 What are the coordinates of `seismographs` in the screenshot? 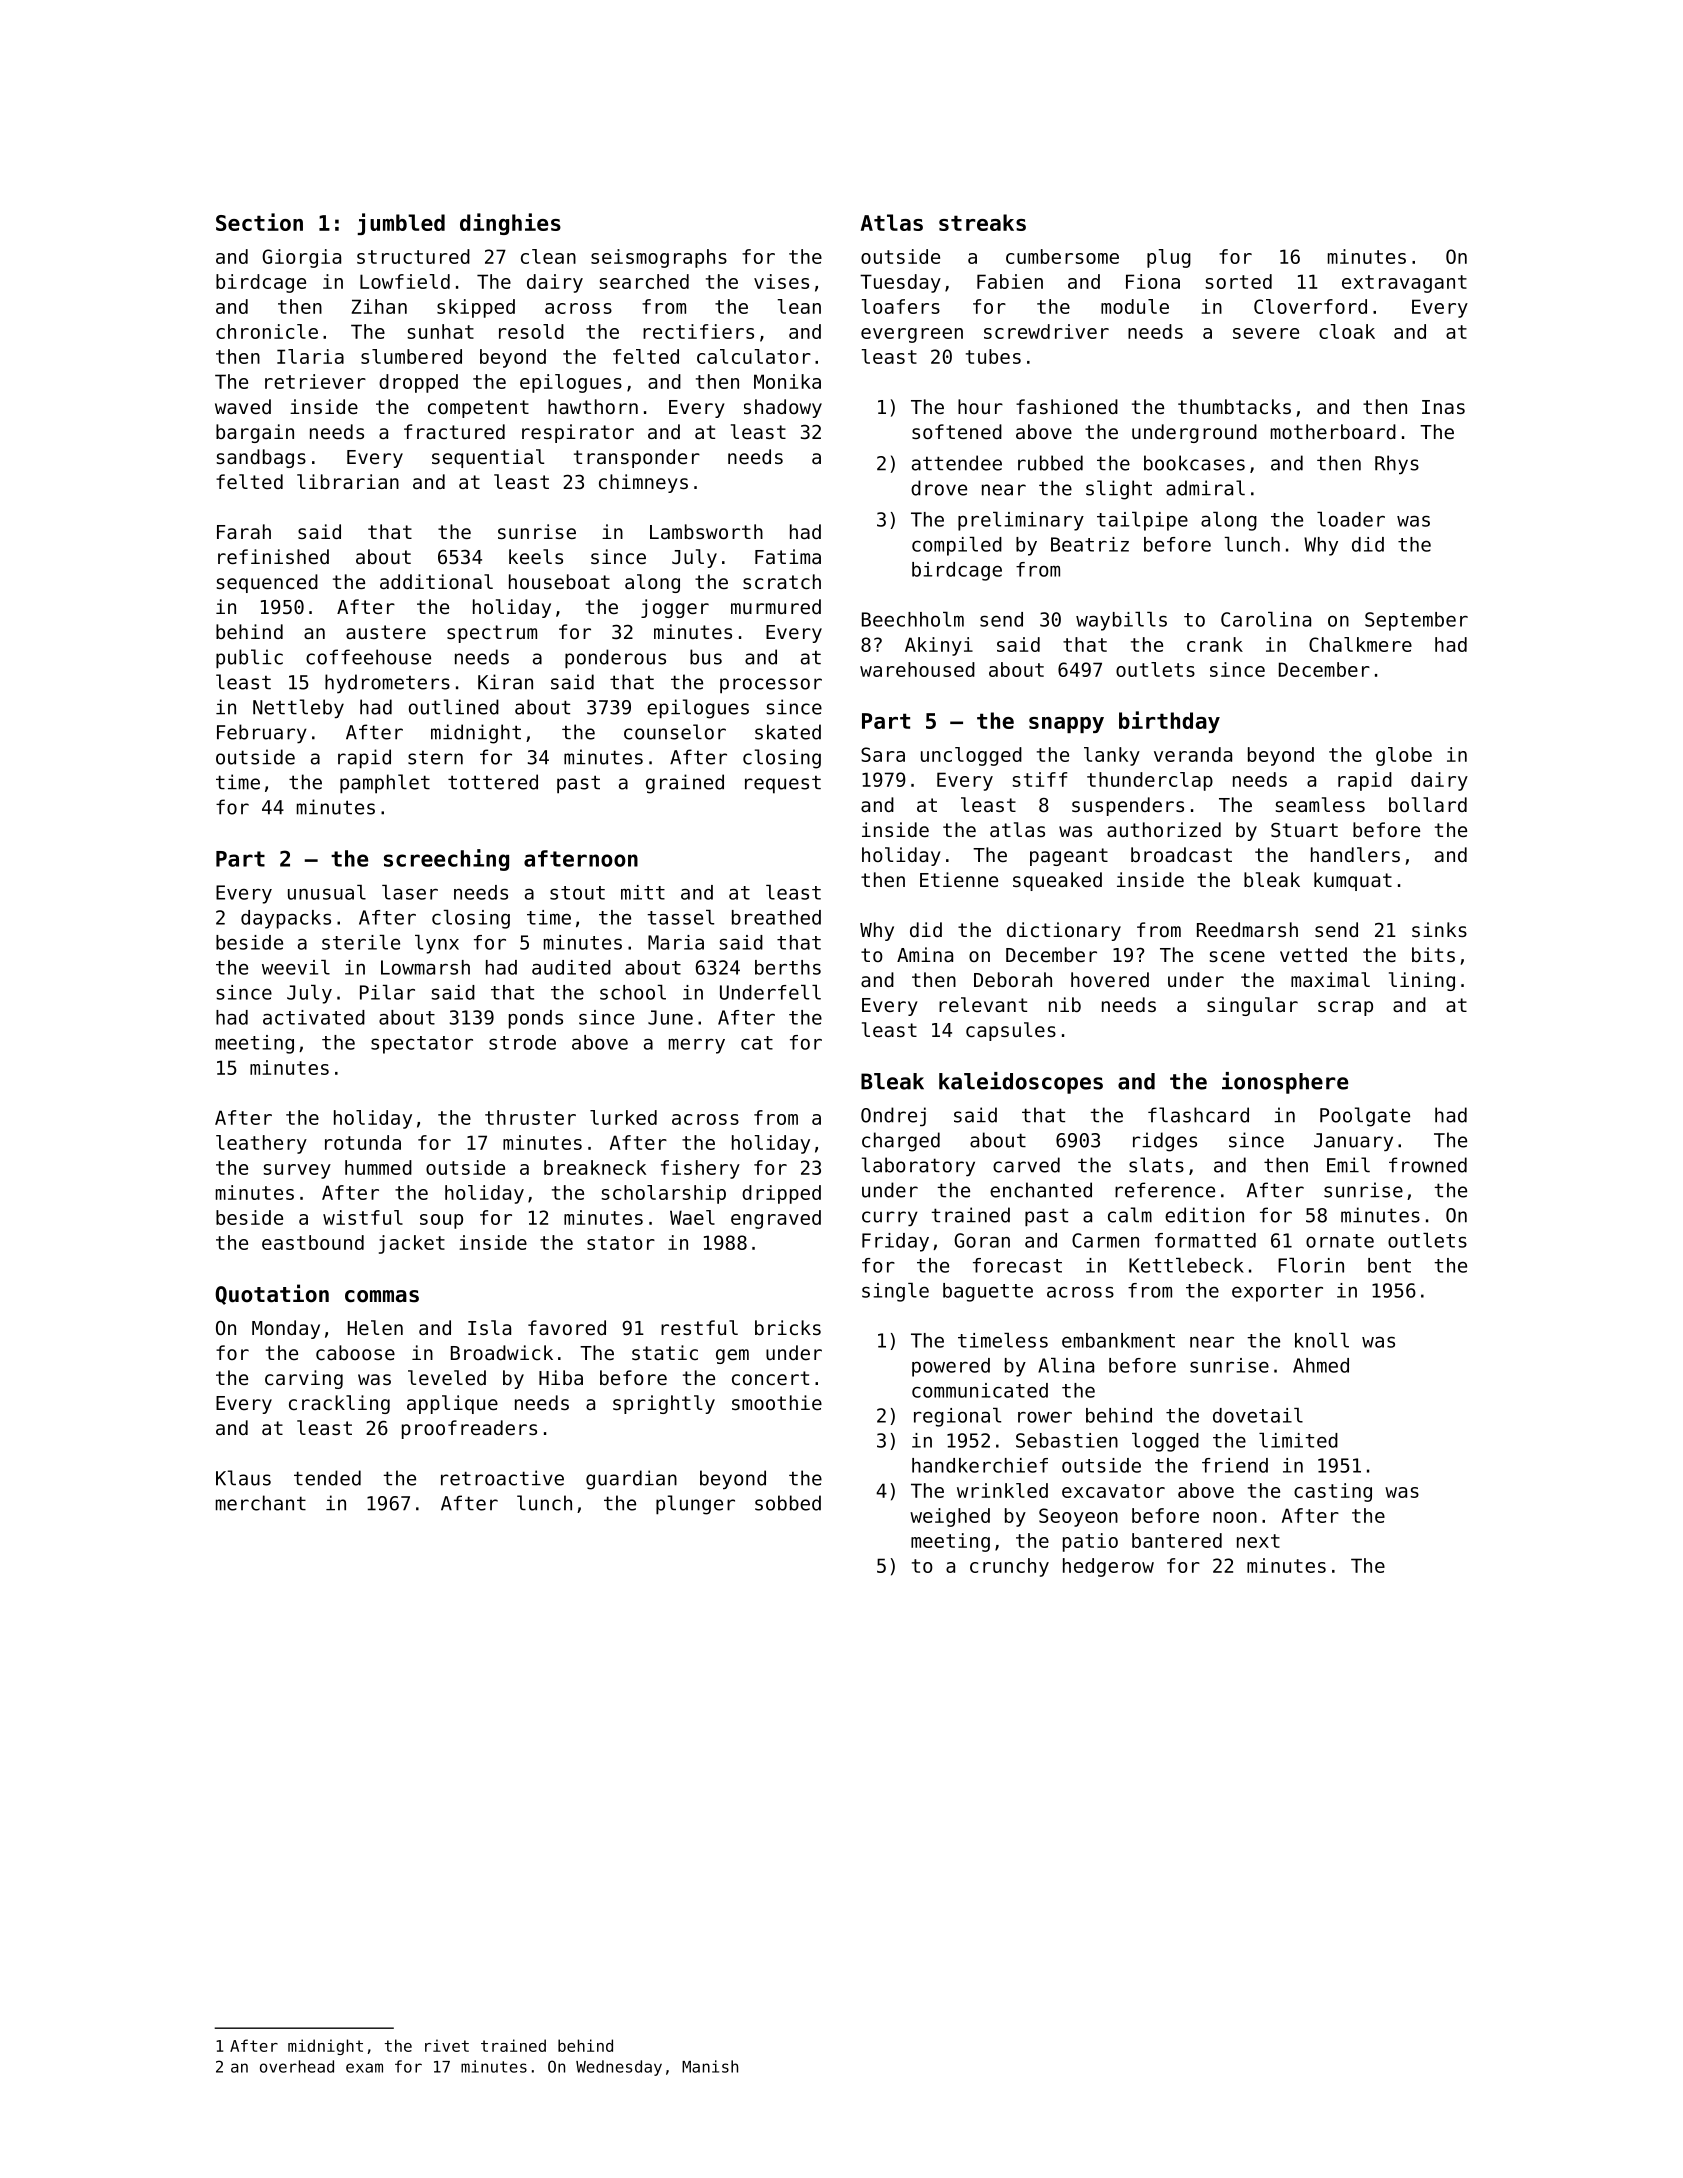 It's located at (659, 258).
